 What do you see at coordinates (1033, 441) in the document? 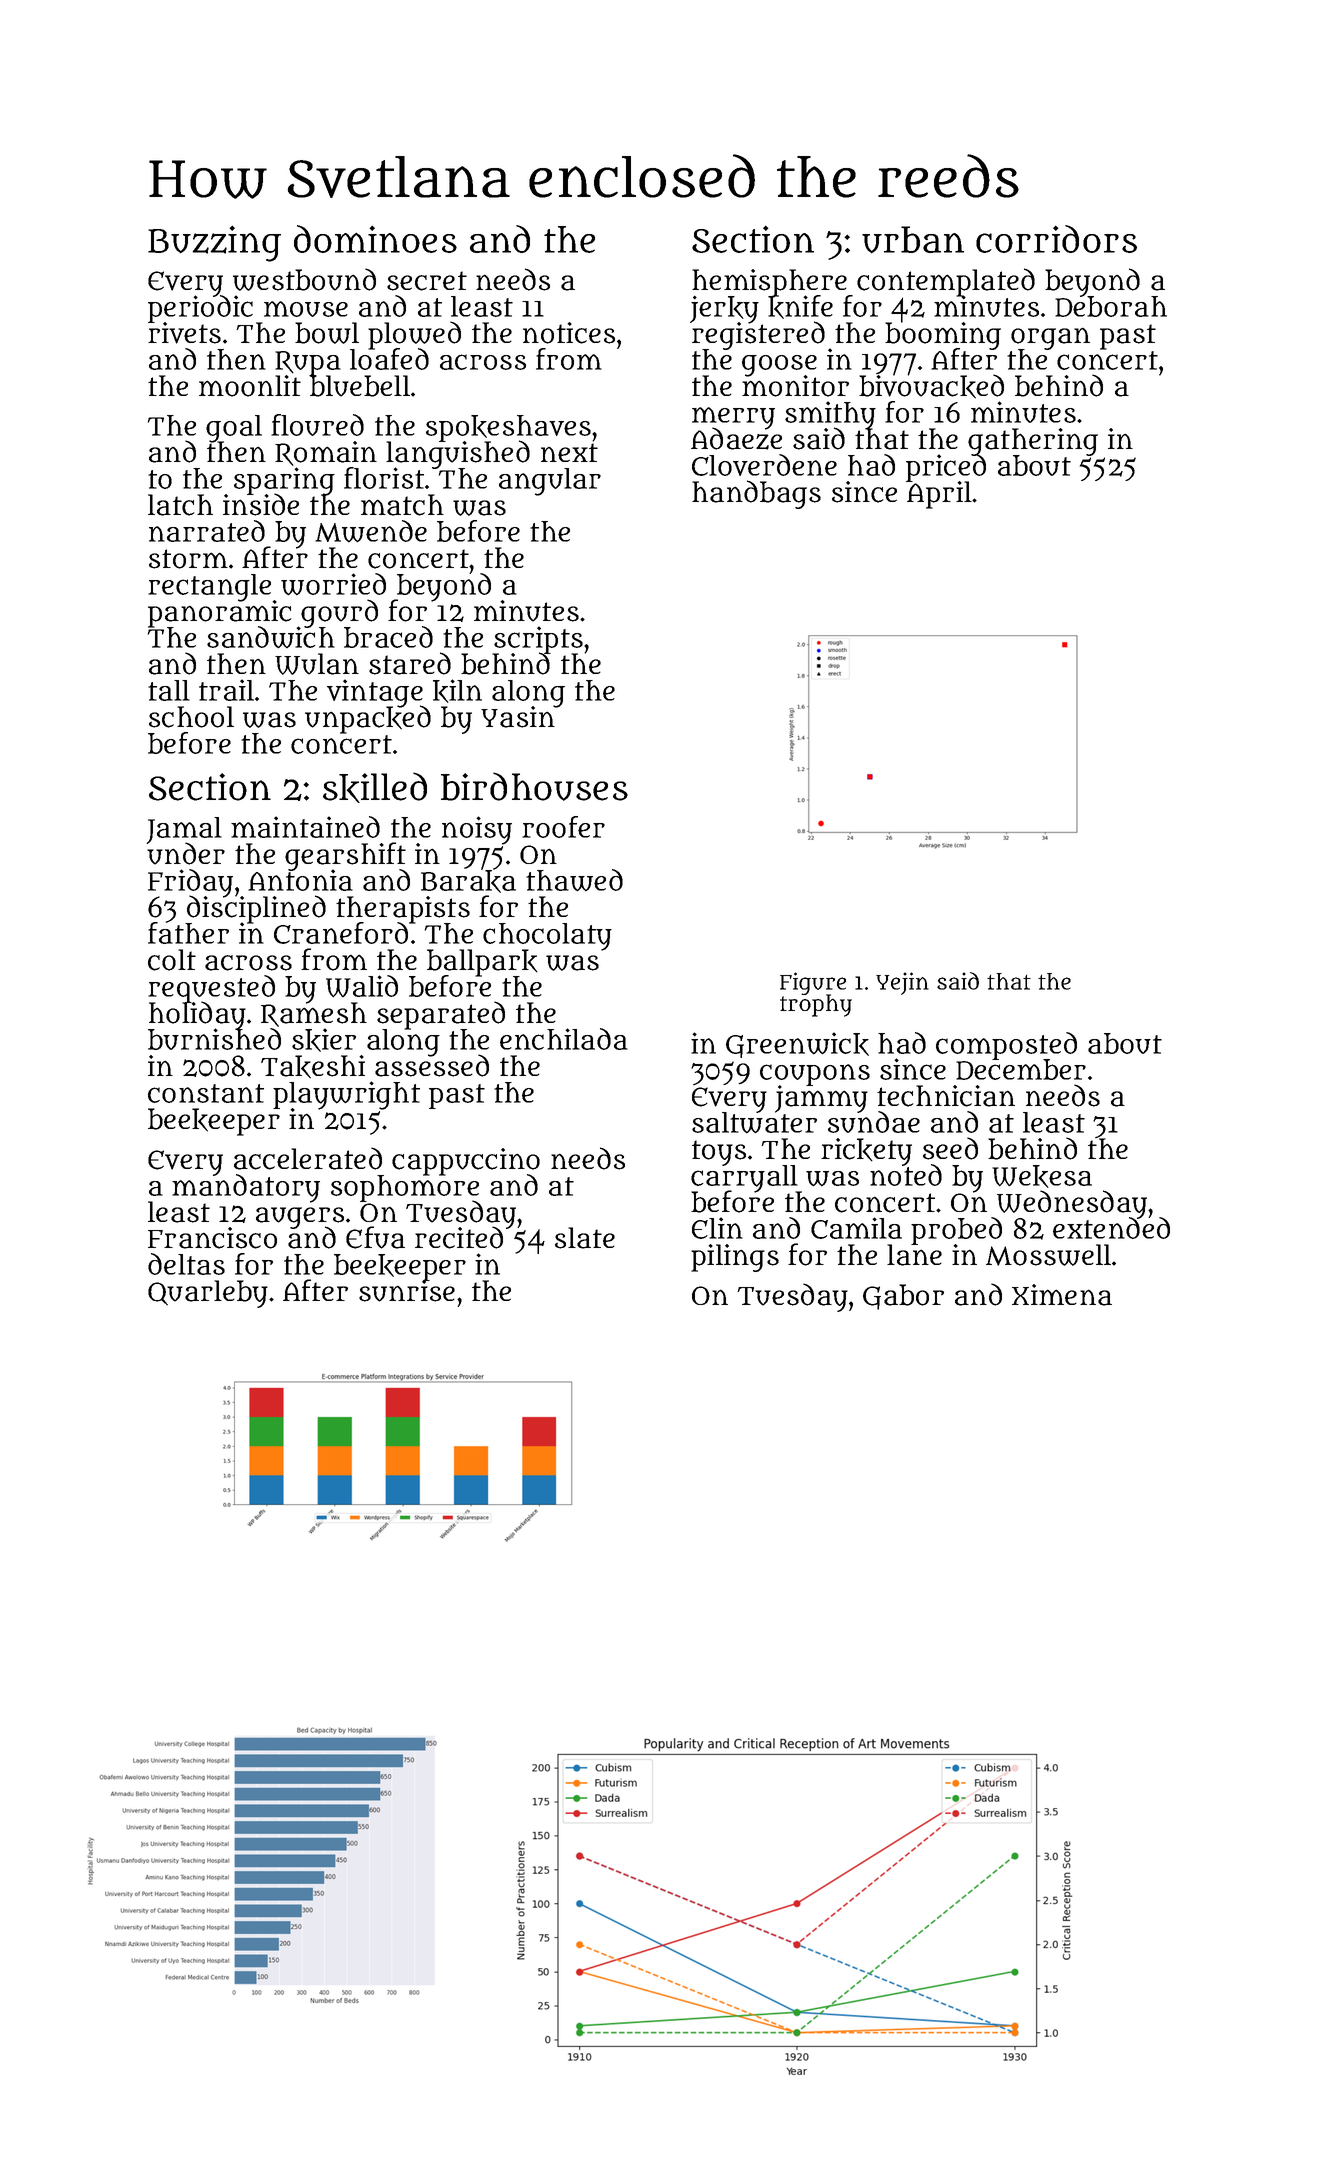
I see `gathering` at bounding box center [1033, 441].
